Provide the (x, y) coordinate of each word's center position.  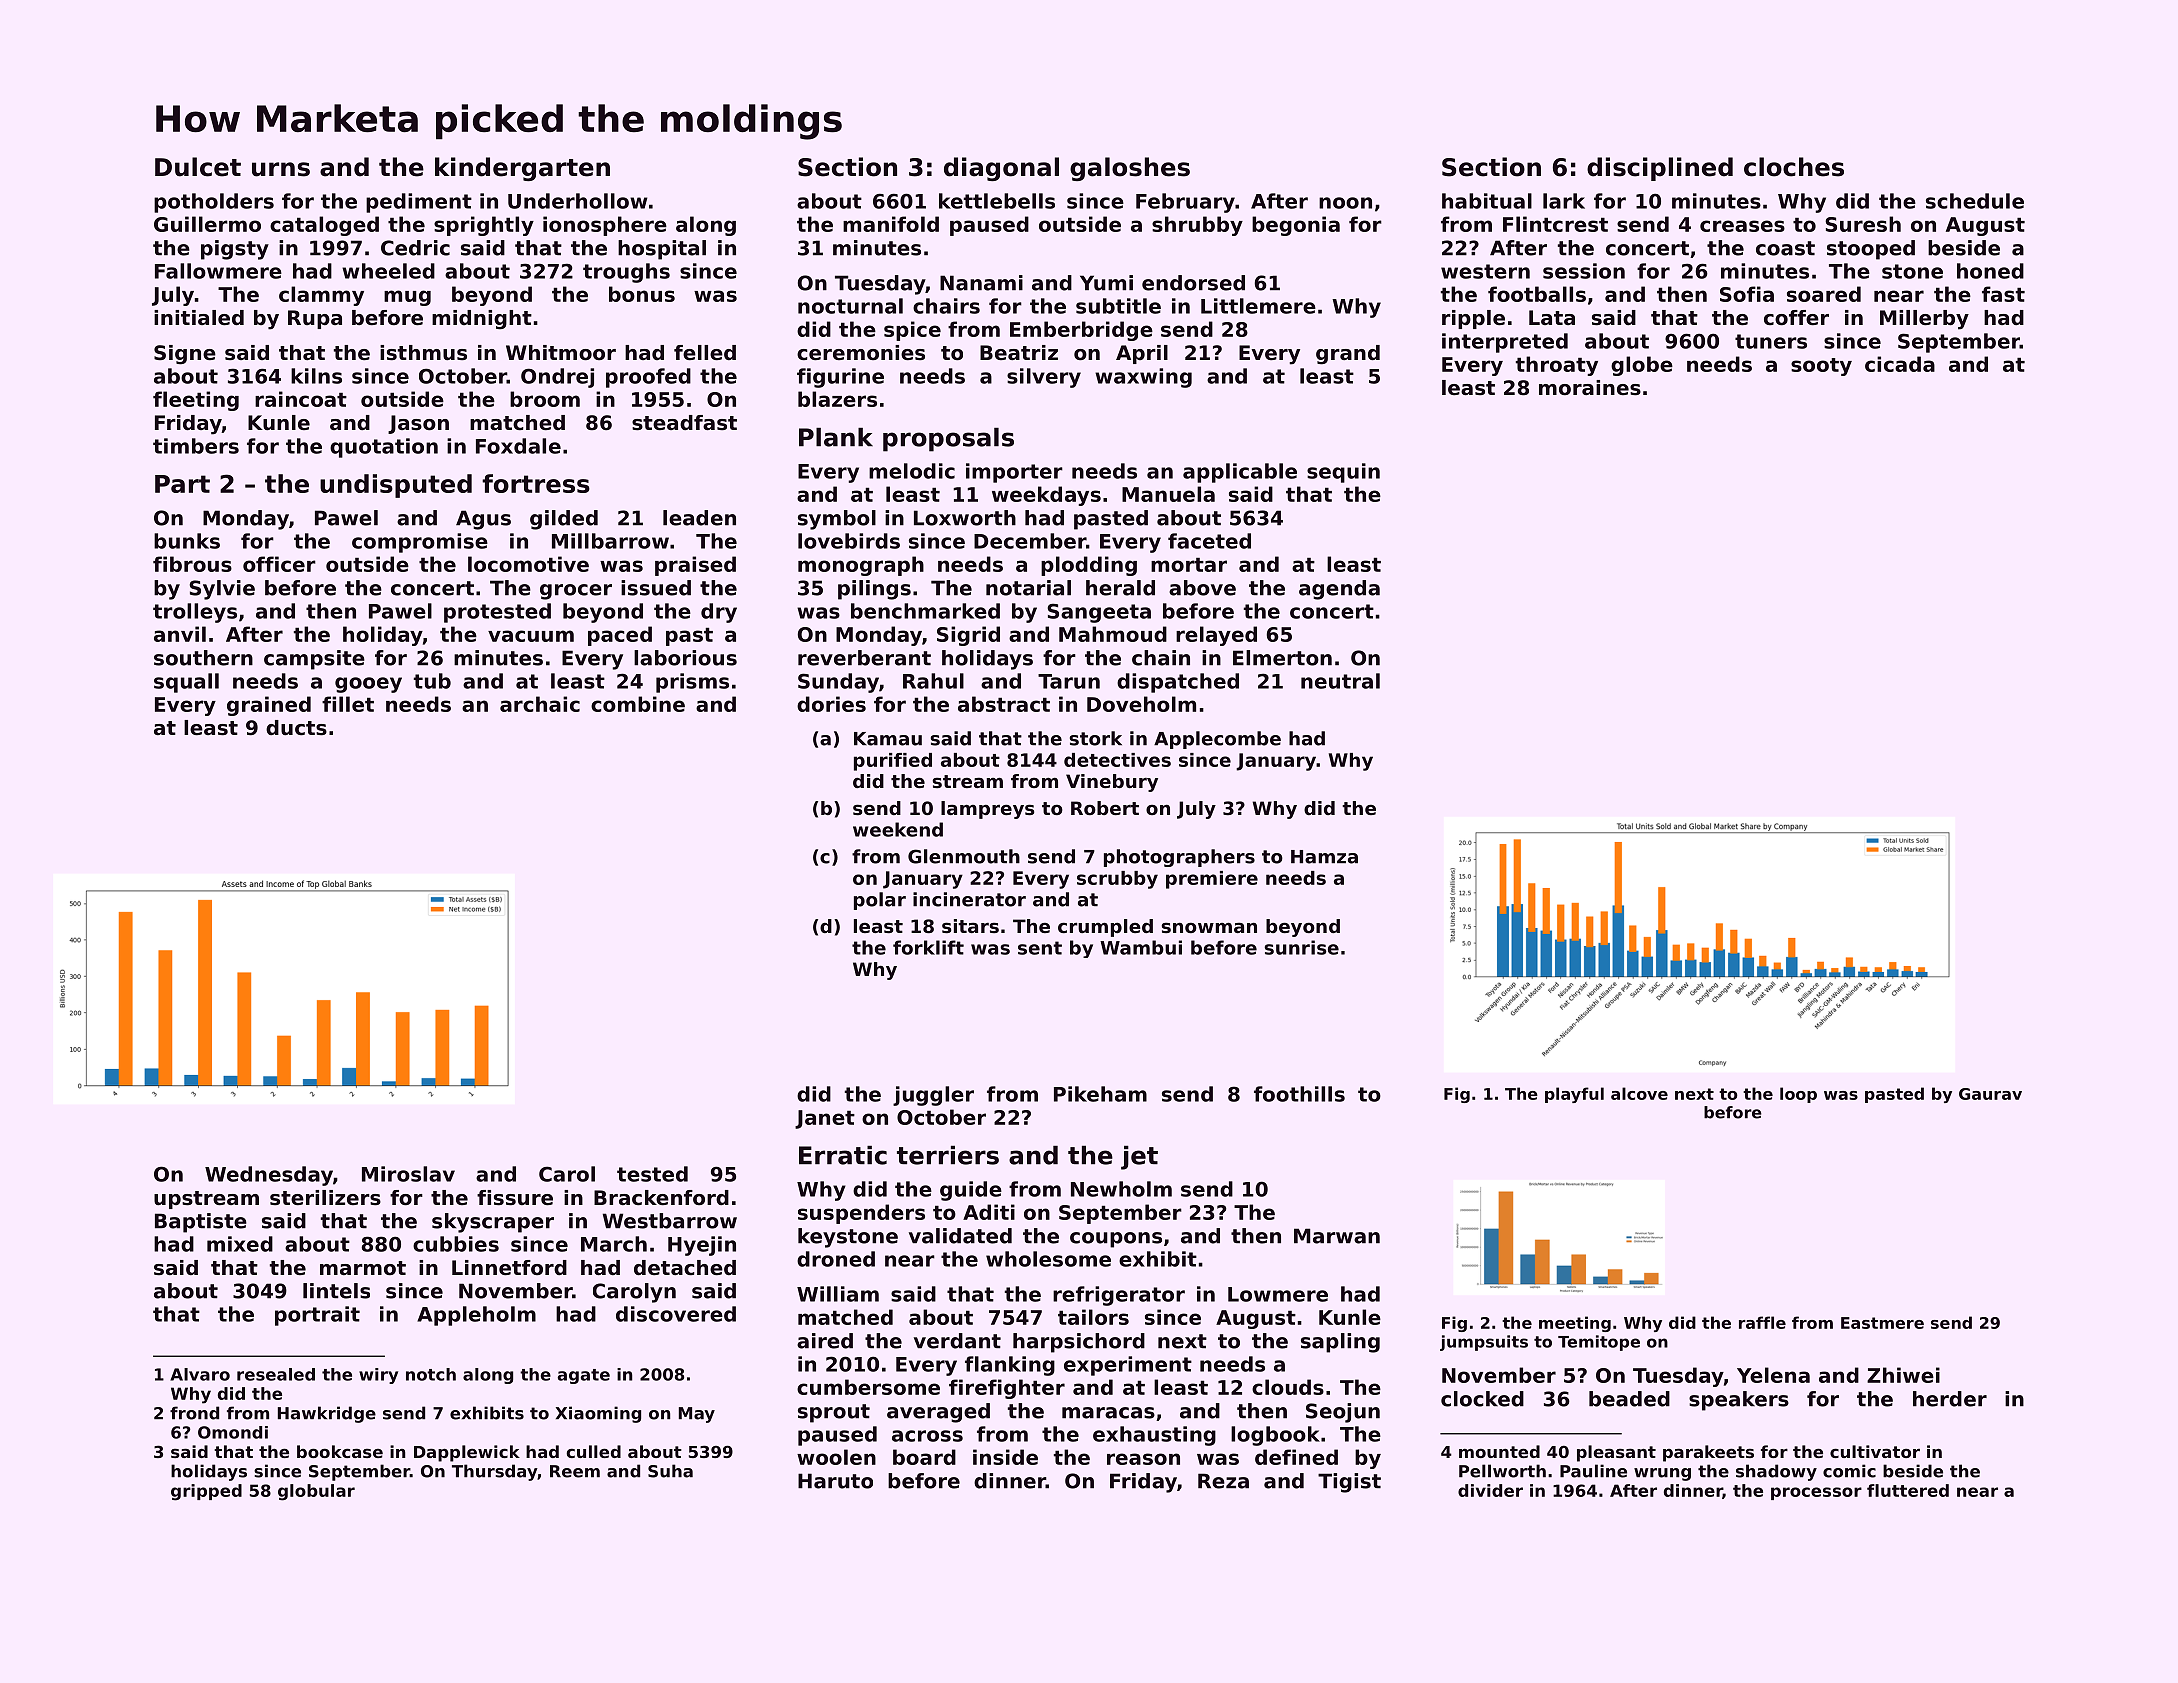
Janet (825, 1119)
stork (1096, 738)
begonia (1296, 226)
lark (1564, 201)
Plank (836, 437)
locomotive (528, 564)
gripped (206, 1492)
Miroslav (408, 1174)
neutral (1340, 681)
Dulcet (198, 167)
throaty (1557, 366)
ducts (296, 728)
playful (1574, 1095)
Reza (1223, 1481)
